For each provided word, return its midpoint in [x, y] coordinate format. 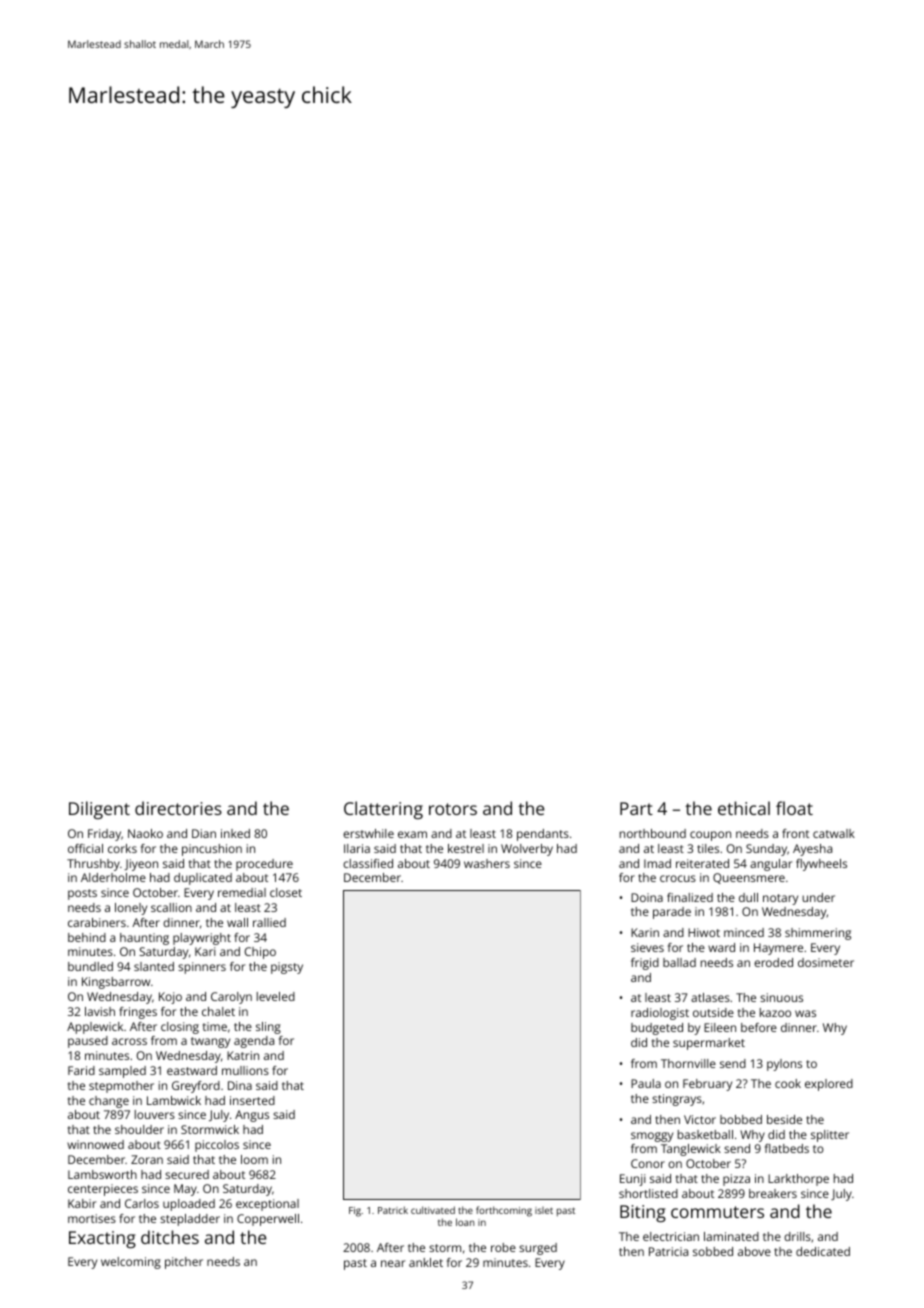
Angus [252, 1116]
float [794, 808]
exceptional [267, 1205]
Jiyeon [141, 865]
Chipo [260, 953]
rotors [453, 809]
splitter [830, 1136]
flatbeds [787, 1148]
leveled [276, 996]
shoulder [139, 1129]
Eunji [633, 1180]
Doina [647, 897]
